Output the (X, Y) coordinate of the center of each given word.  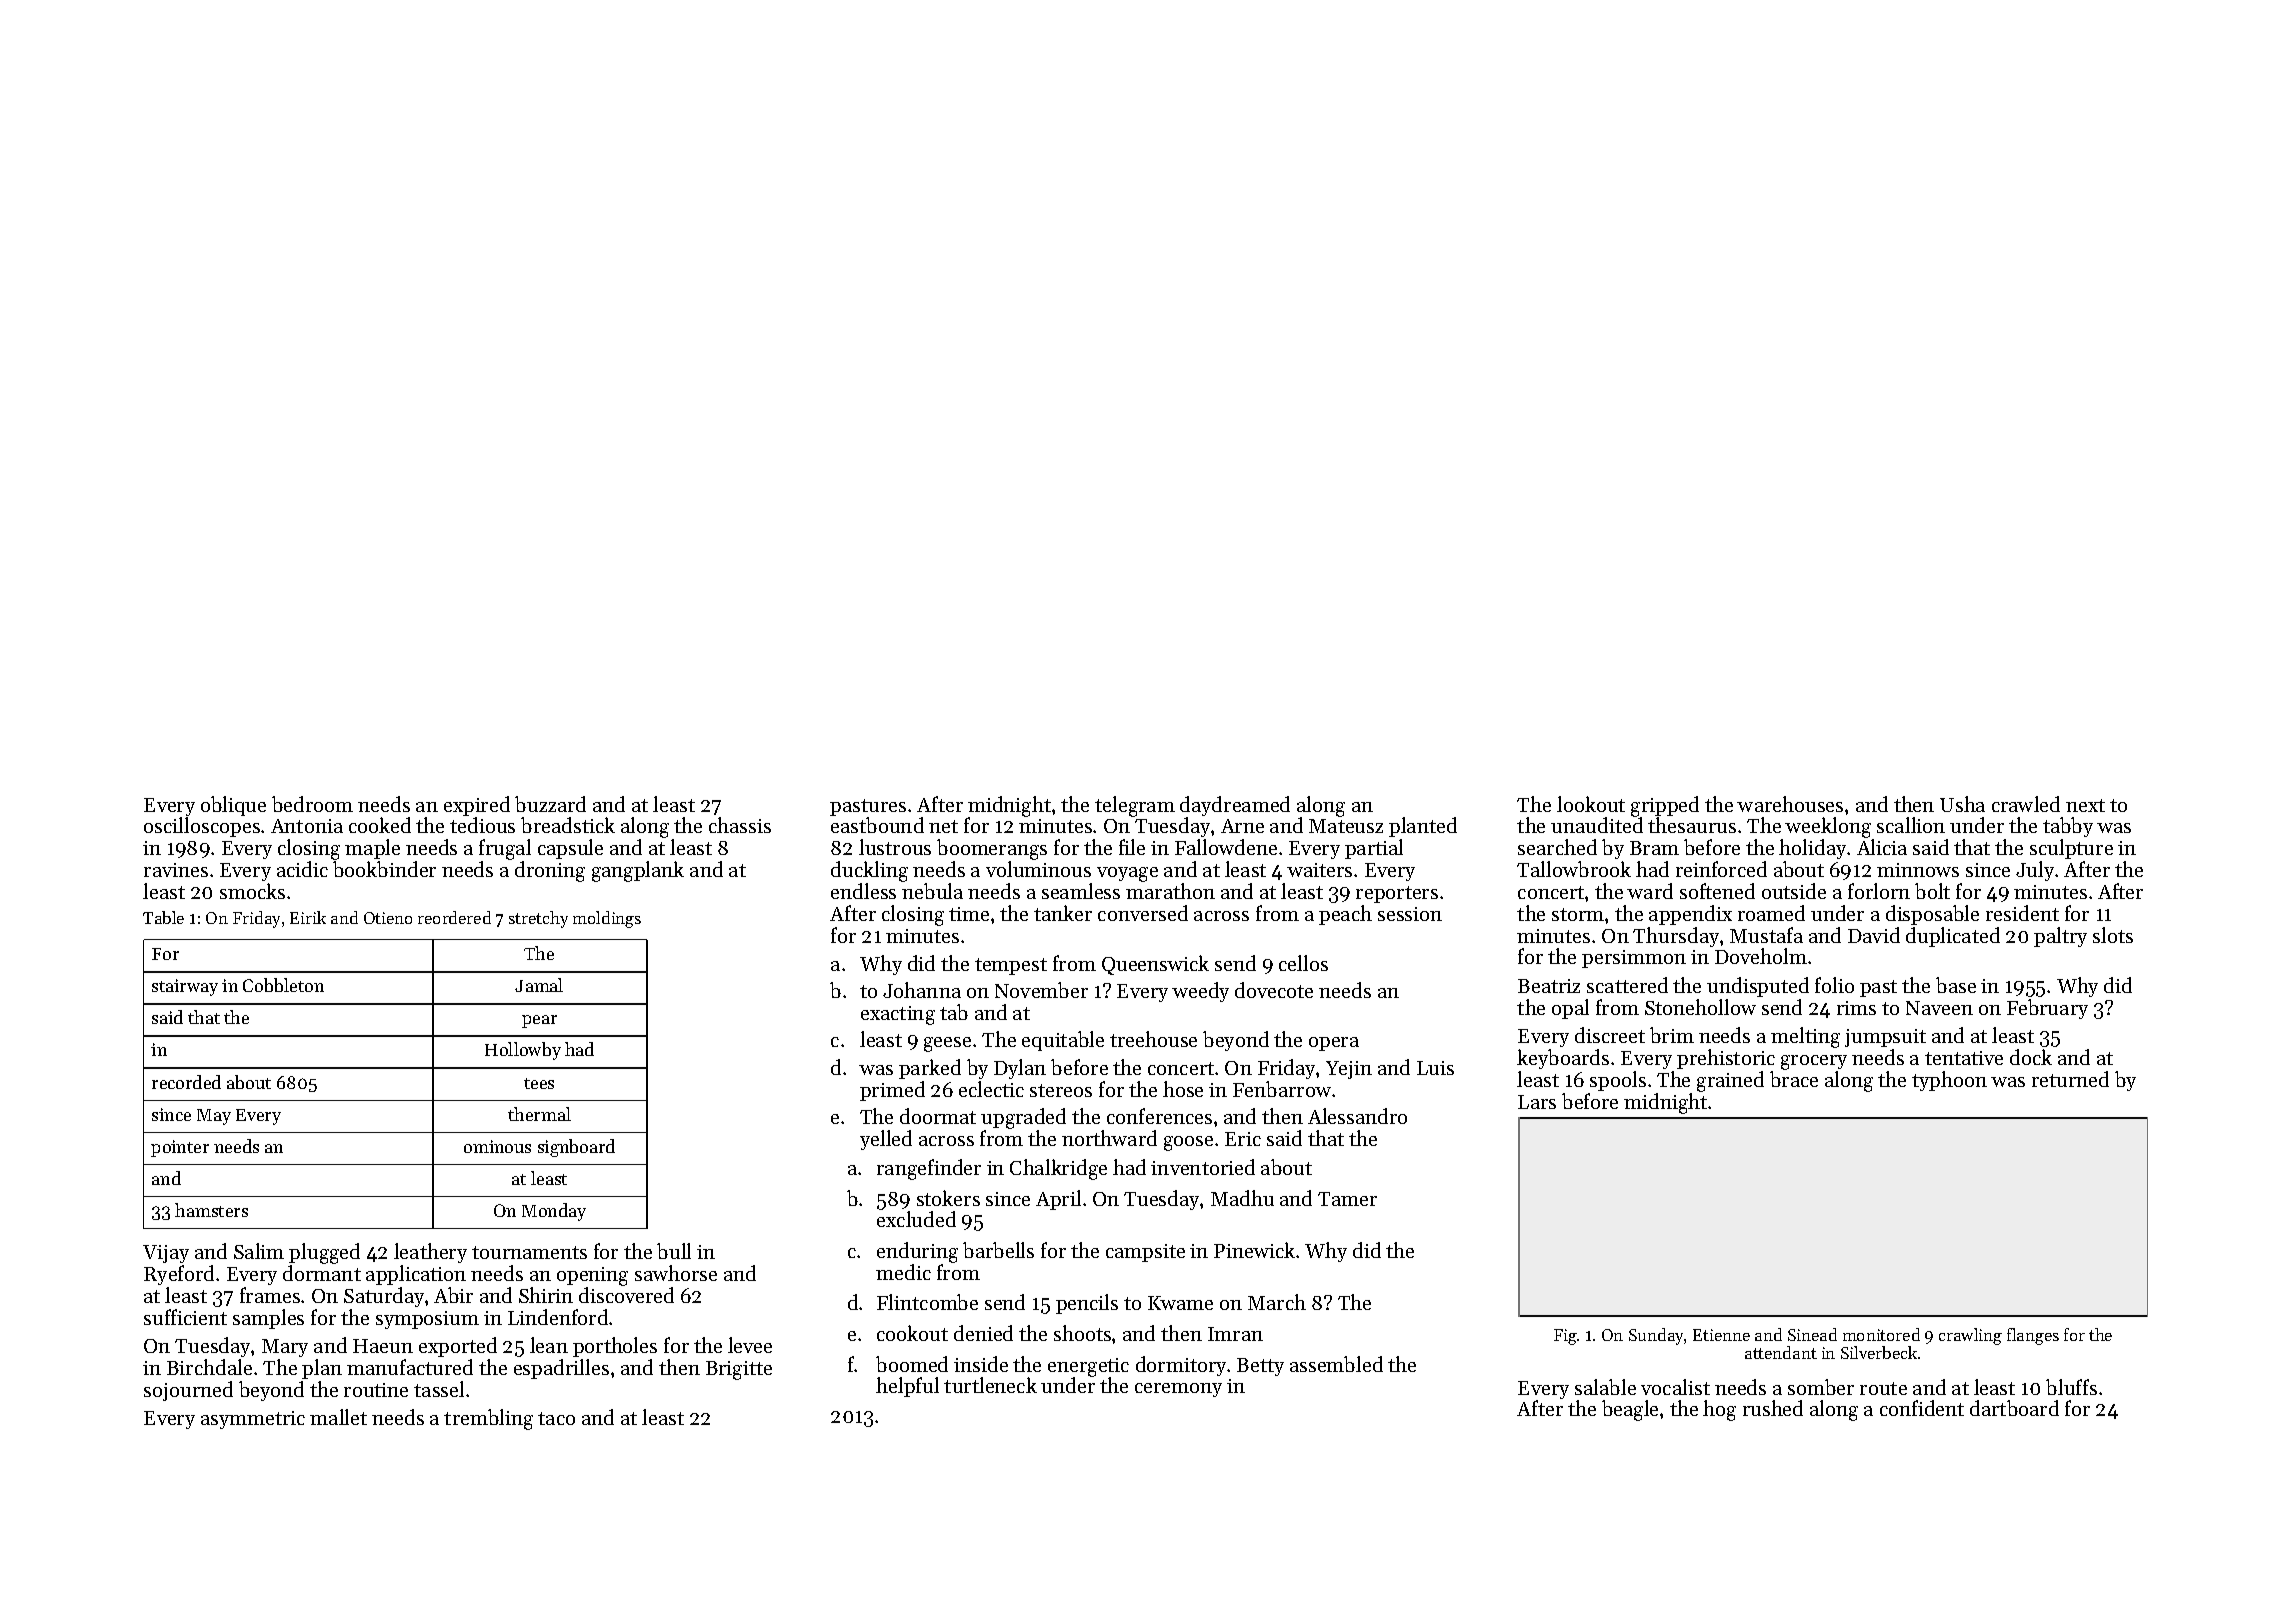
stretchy (538, 919)
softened (1717, 891)
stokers (948, 1198)
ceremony (1178, 1390)
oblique (233, 806)
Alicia (1882, 847)
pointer (180, 1148)
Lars (1537, 1102)
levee (750, 1345)
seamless (1081, 891)
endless (863, 891)
